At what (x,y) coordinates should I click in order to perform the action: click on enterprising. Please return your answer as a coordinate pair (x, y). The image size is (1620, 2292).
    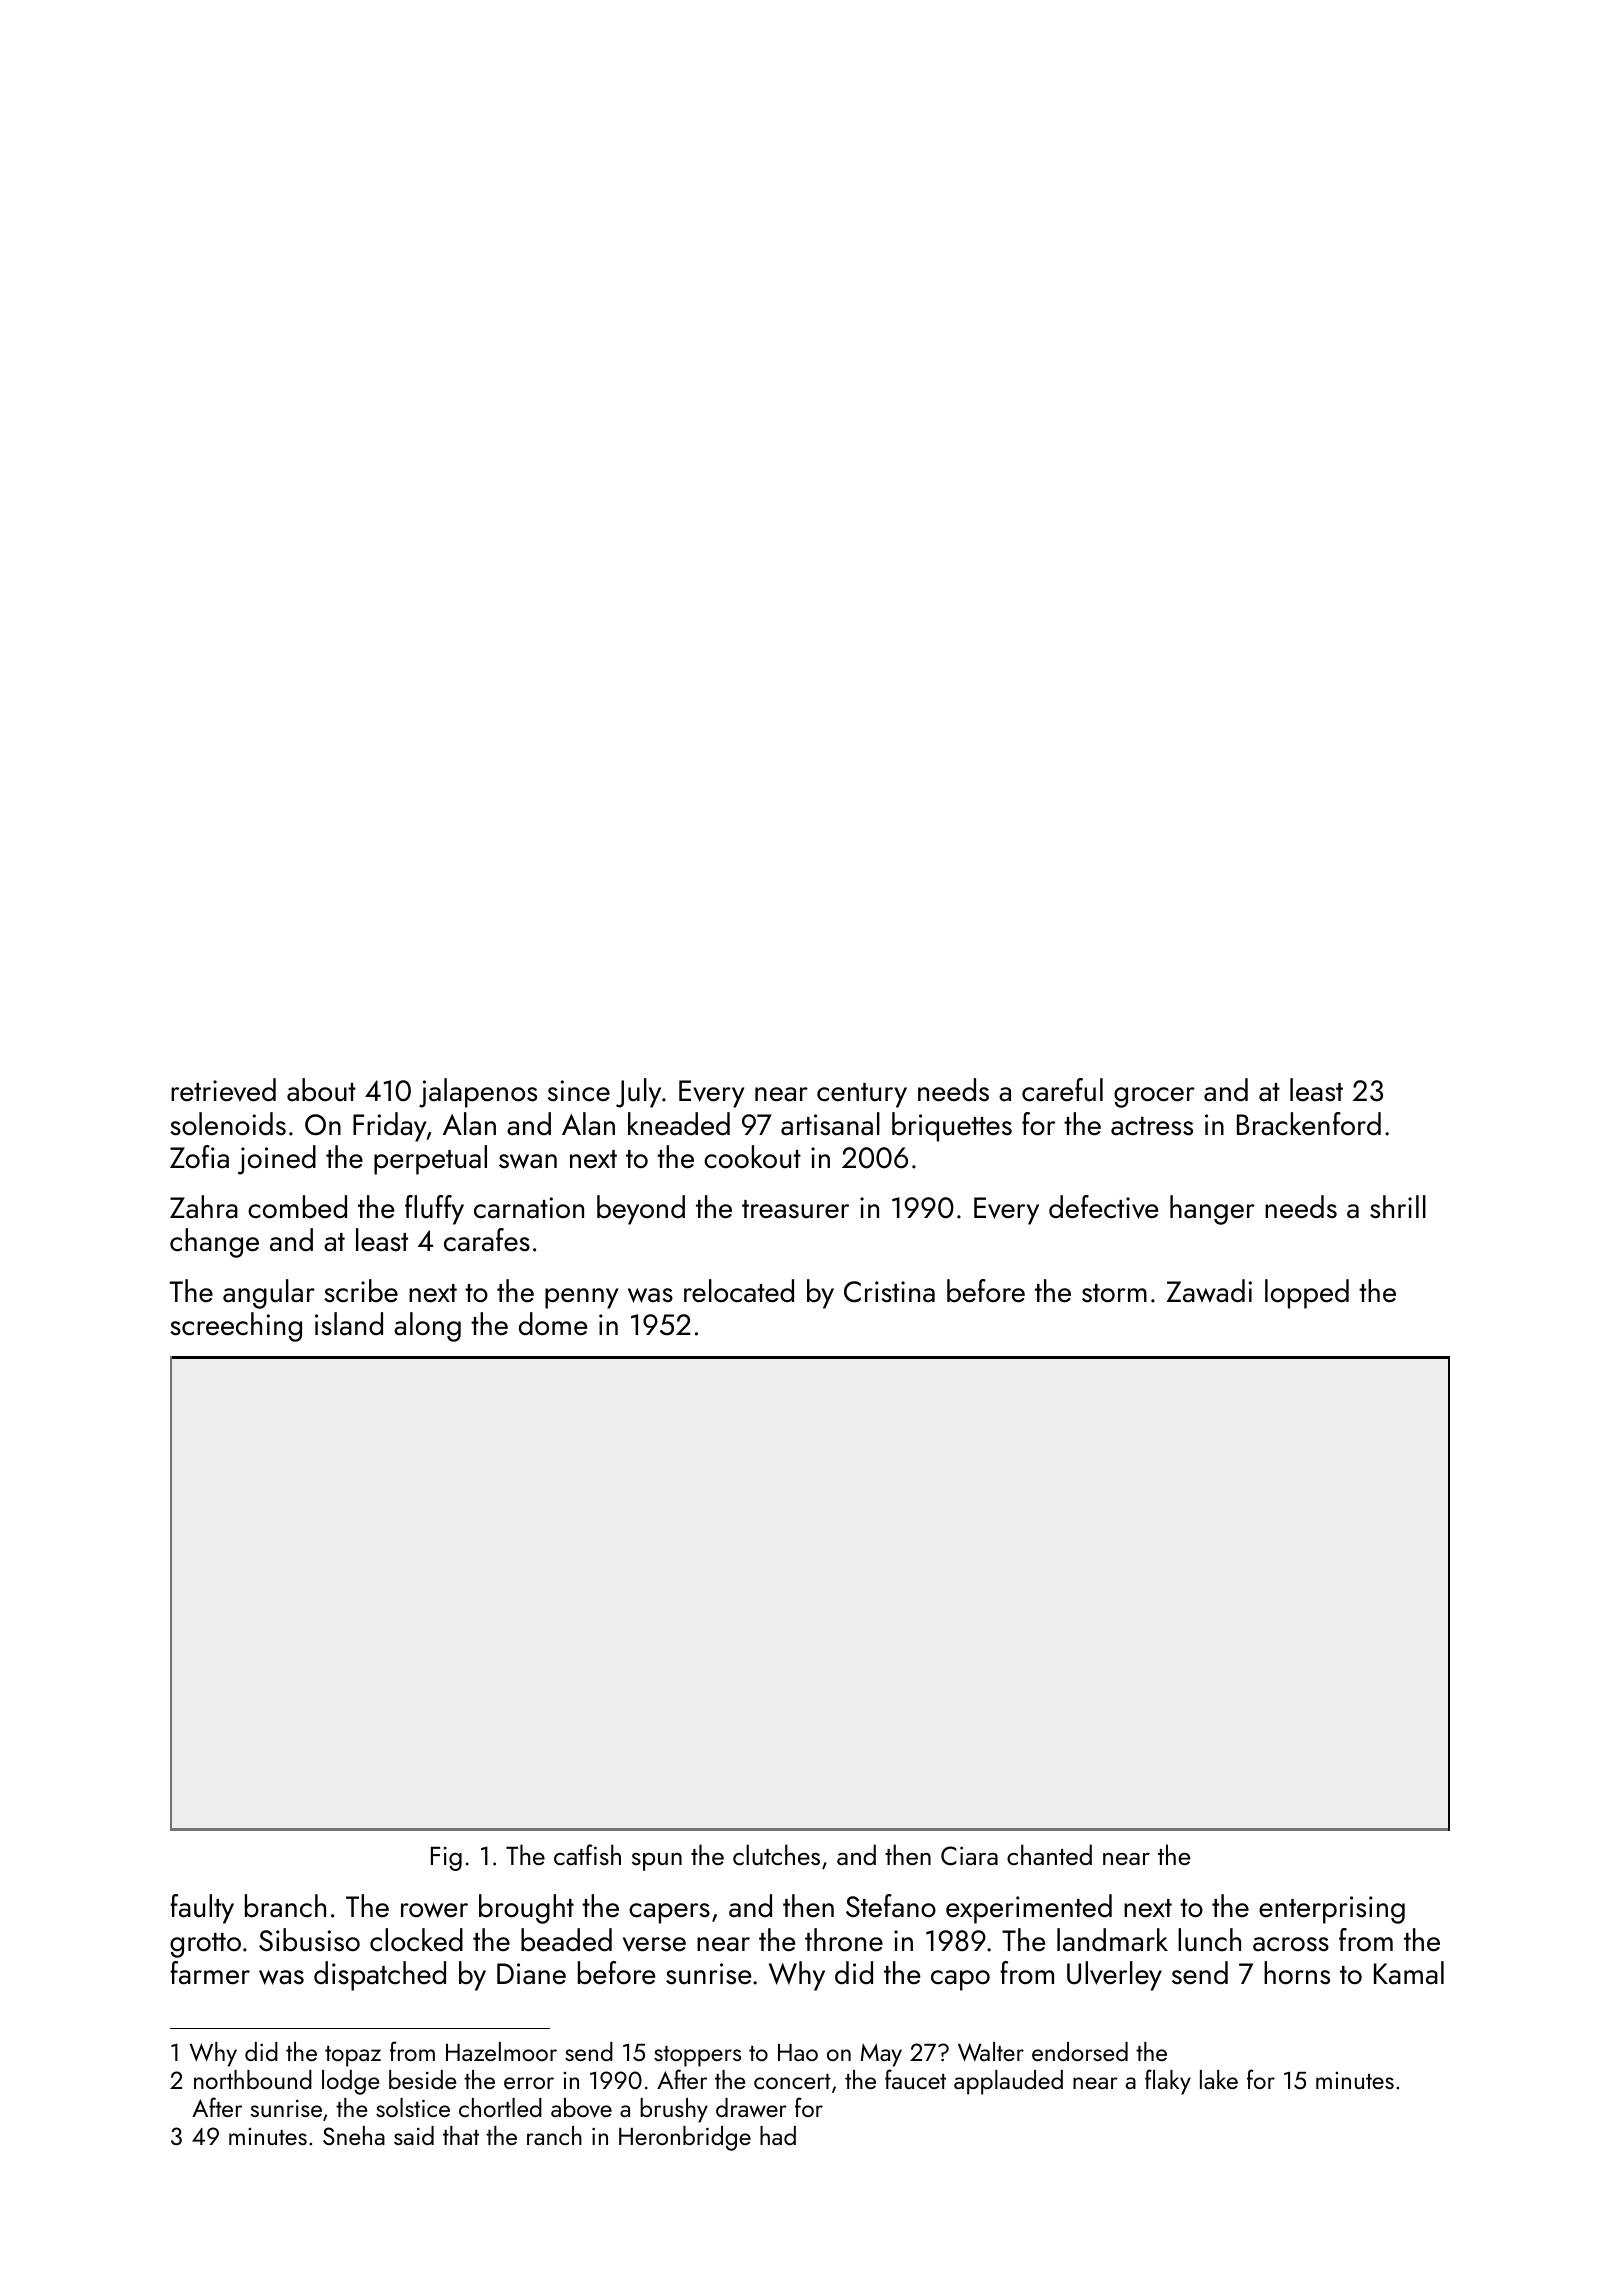
    Looking at the image, I should click on (1332, 1910).
